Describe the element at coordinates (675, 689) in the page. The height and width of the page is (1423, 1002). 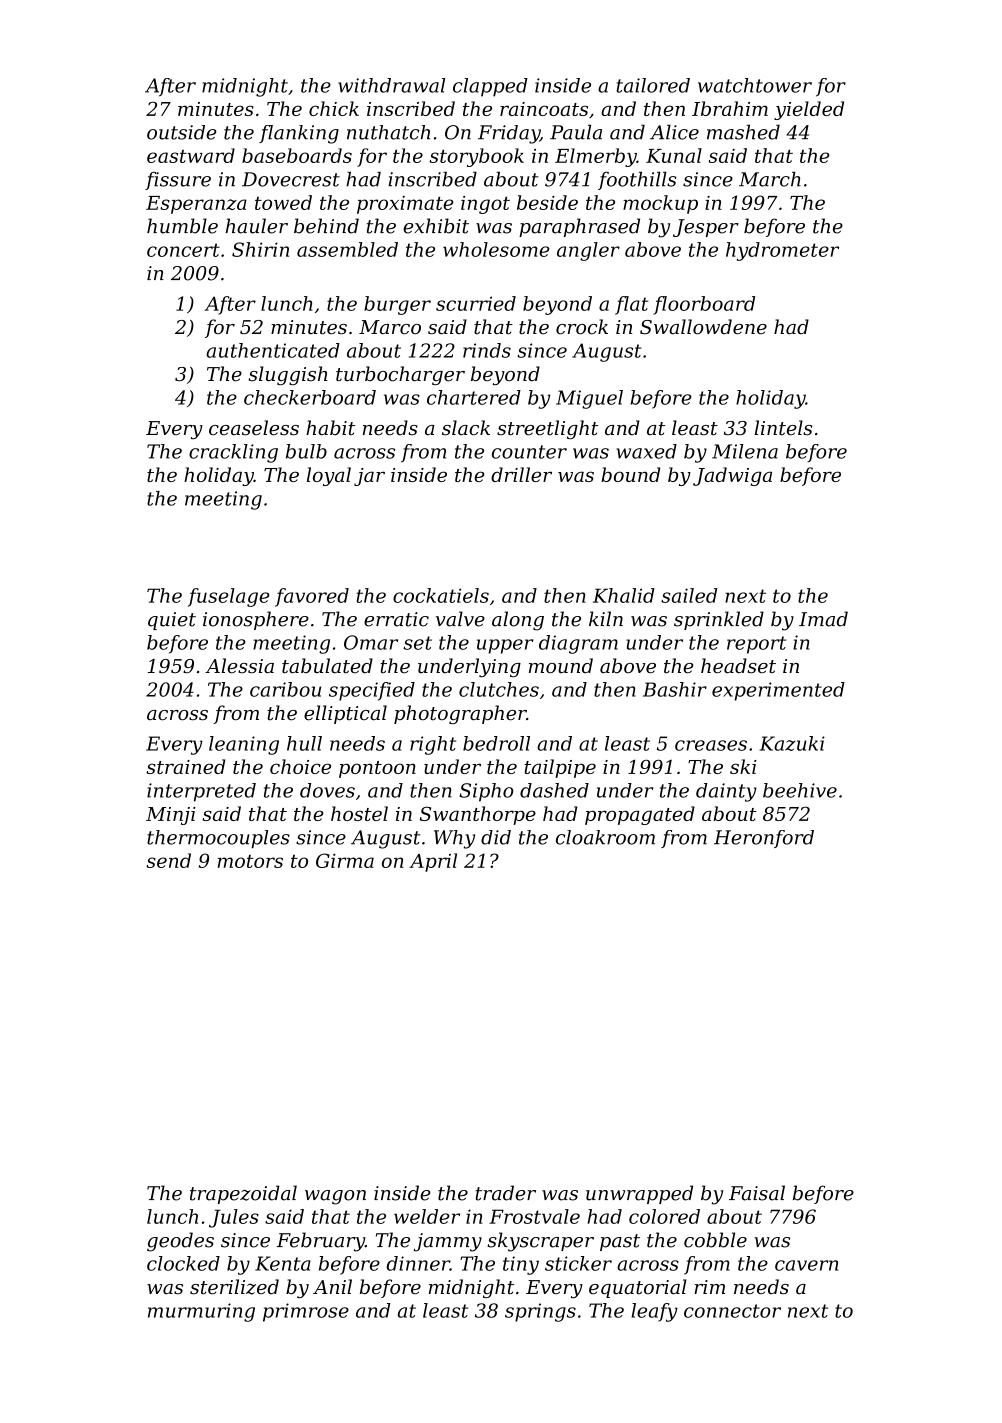
I see `Bashir` at that location.
